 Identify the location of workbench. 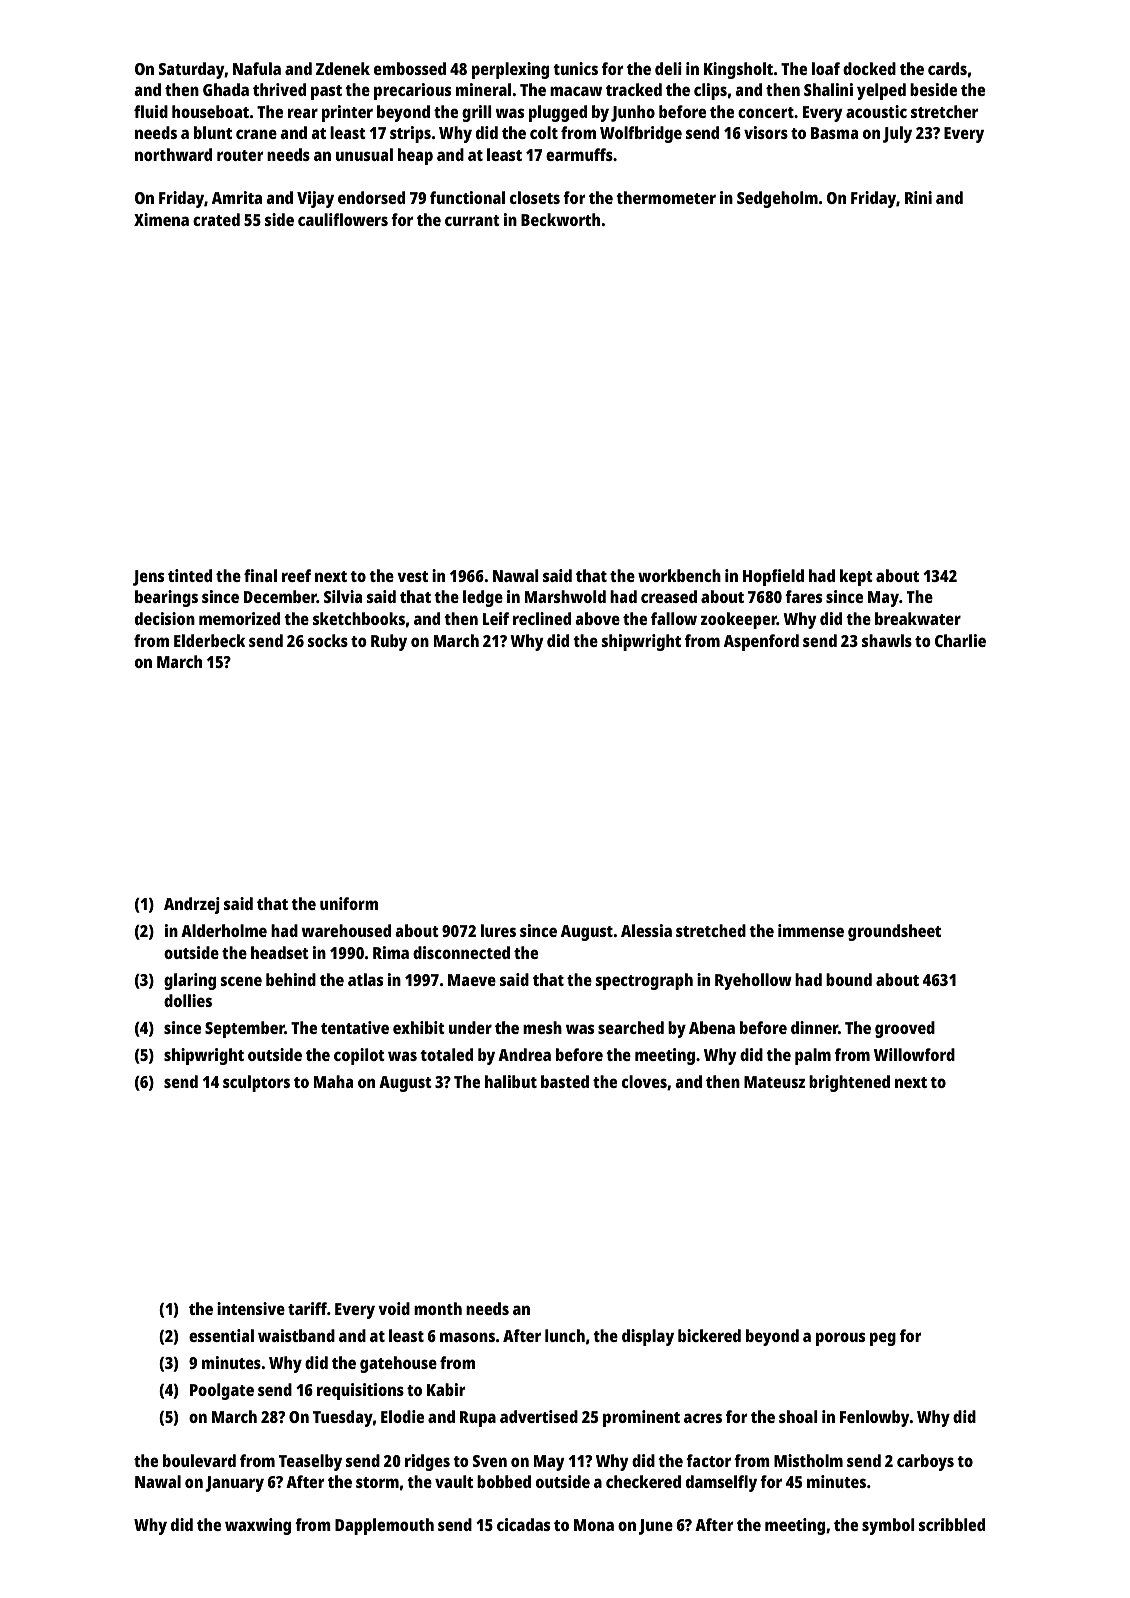
(679, 575).
